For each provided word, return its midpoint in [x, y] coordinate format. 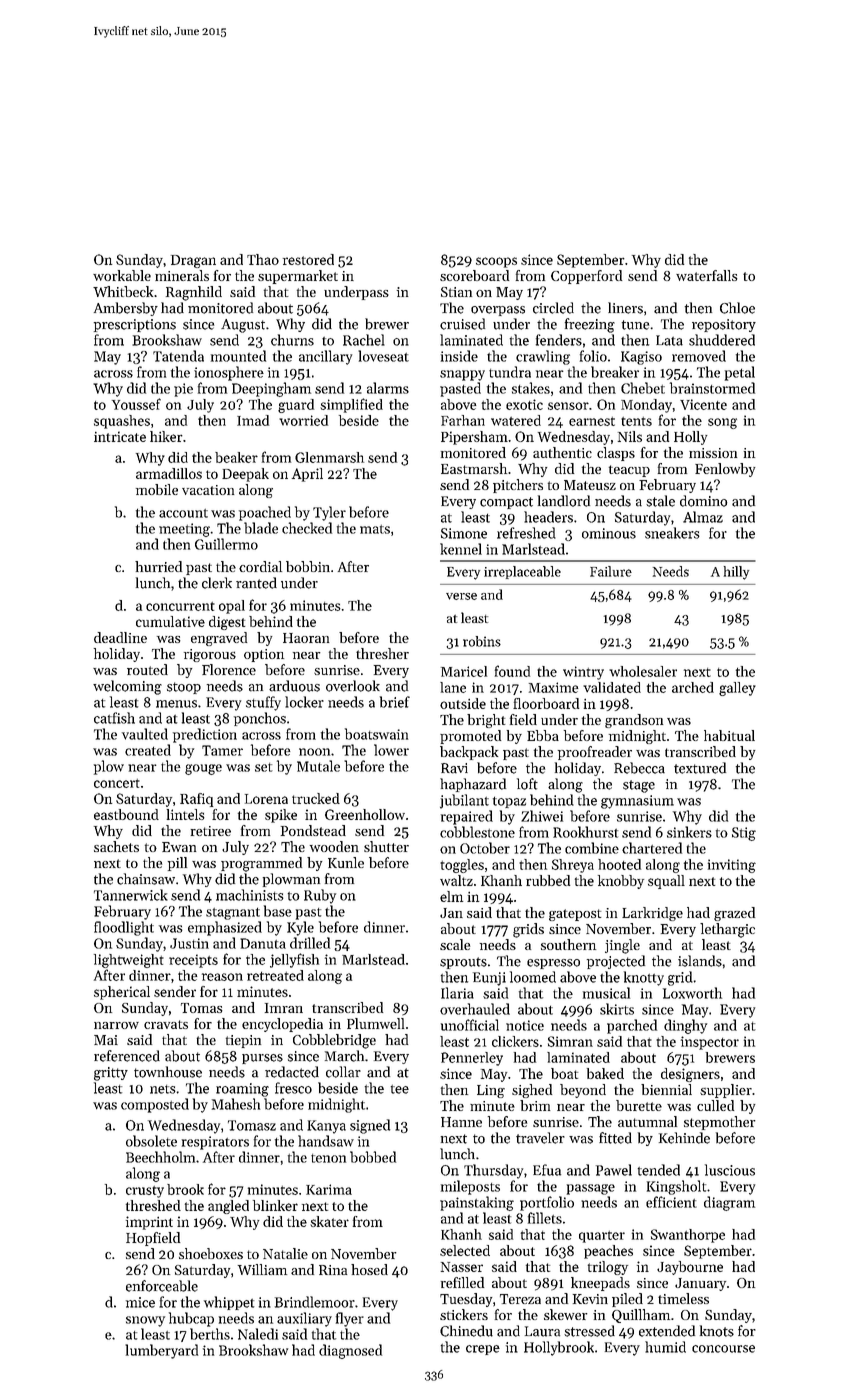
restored [308, 259]
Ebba [543, 735]
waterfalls [707, 275]
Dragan [193, 261]
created [148, 750]
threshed [153, 1205]
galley [737, 689]
